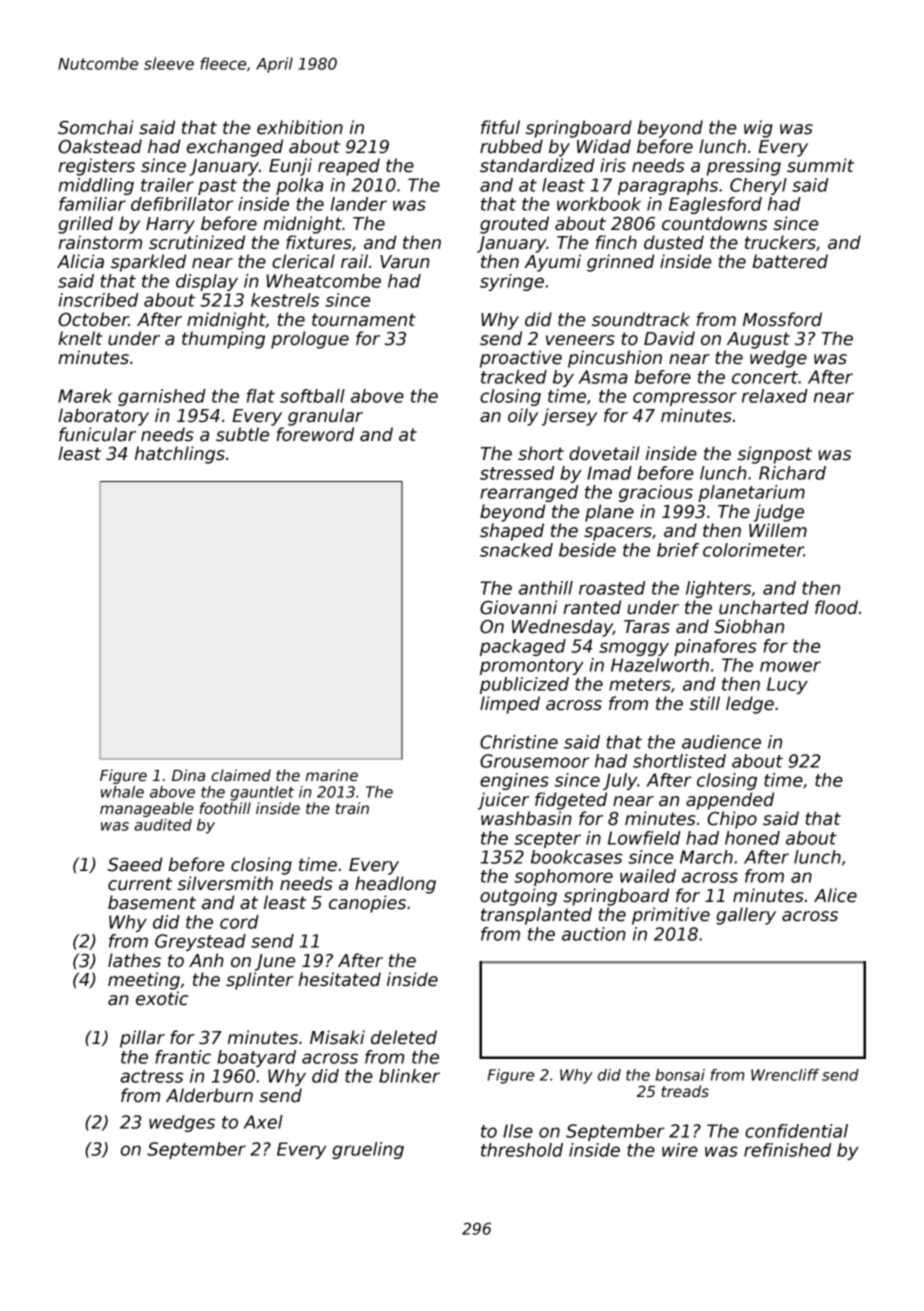 The width and height of the image is (924, 1311). Describe the element at coordinates (523, 417) in the image. I see `oily` at that location.
